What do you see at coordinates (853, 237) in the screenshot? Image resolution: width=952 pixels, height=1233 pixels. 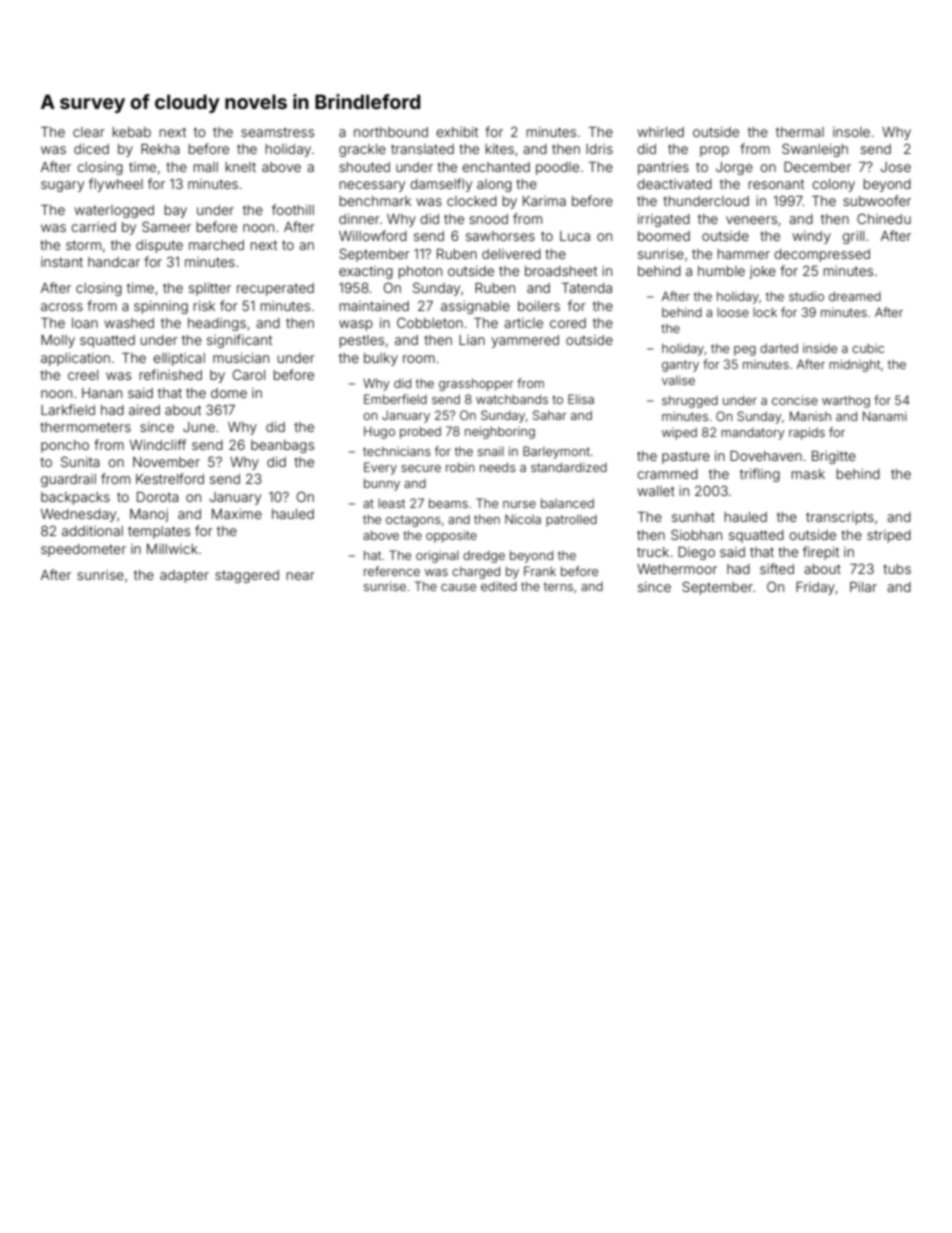 I see `grill` at bounding box center [853, 237].
